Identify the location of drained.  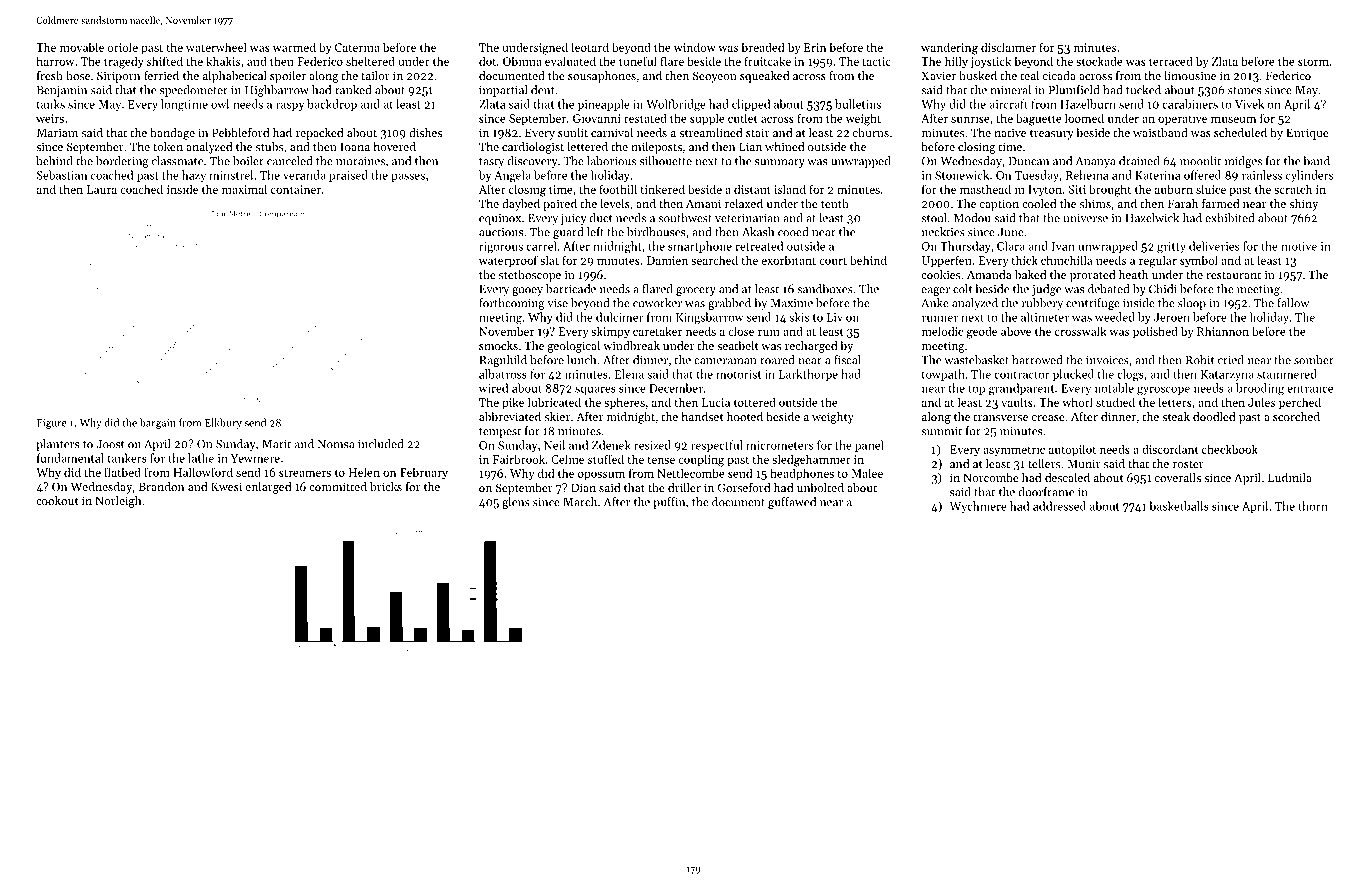
(1139, 161).
